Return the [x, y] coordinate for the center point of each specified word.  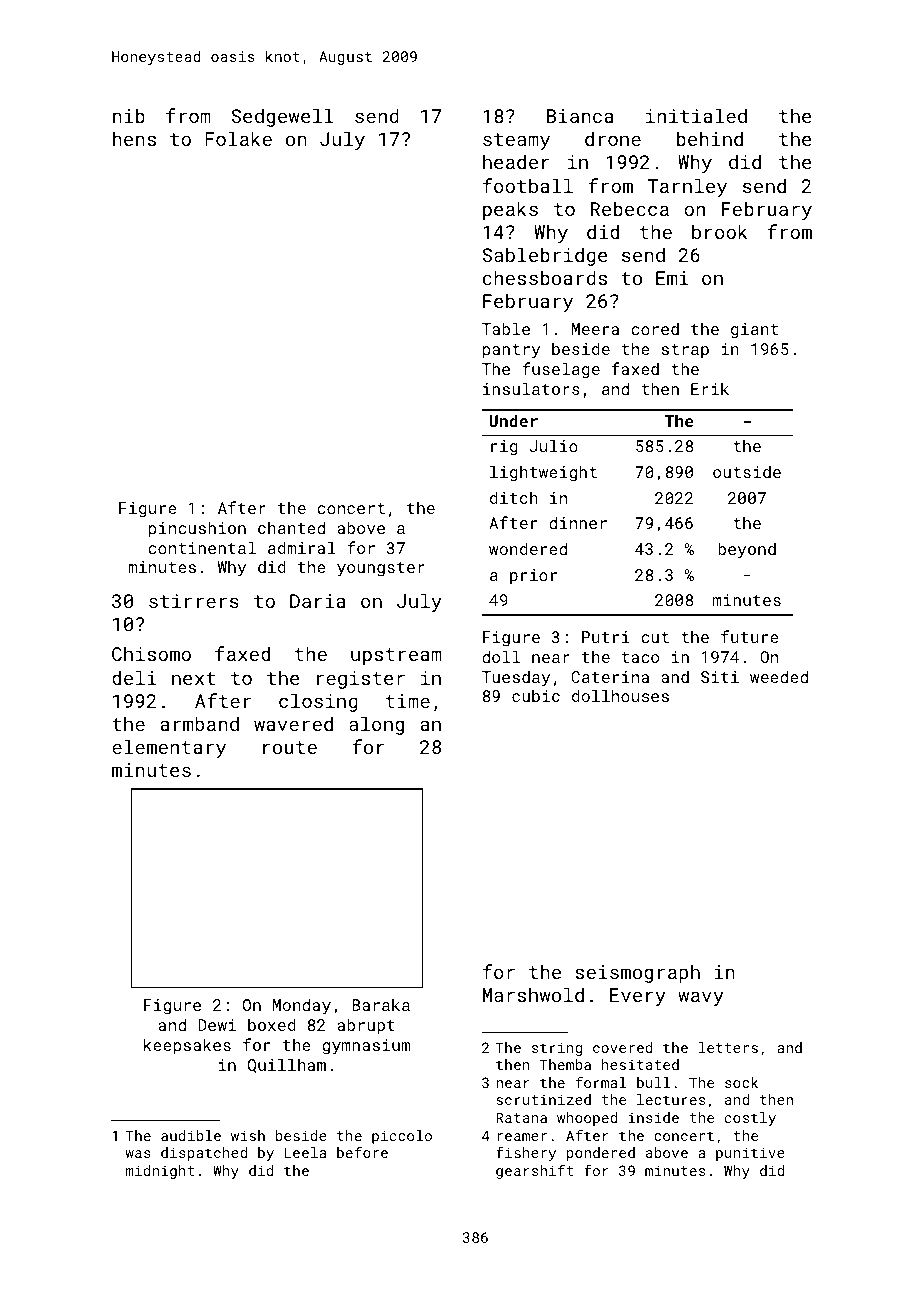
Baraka [381, 1004]
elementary [169, 748]
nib [129, 115]
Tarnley [687, 187]
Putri [606, 637]
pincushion [197, 529]
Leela [305, 1152]
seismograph [637, 973]
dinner [578, 522]
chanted [291, 527]
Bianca [580, 116]
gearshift [534, 1171]
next [193, 678]
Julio [554, 445]
